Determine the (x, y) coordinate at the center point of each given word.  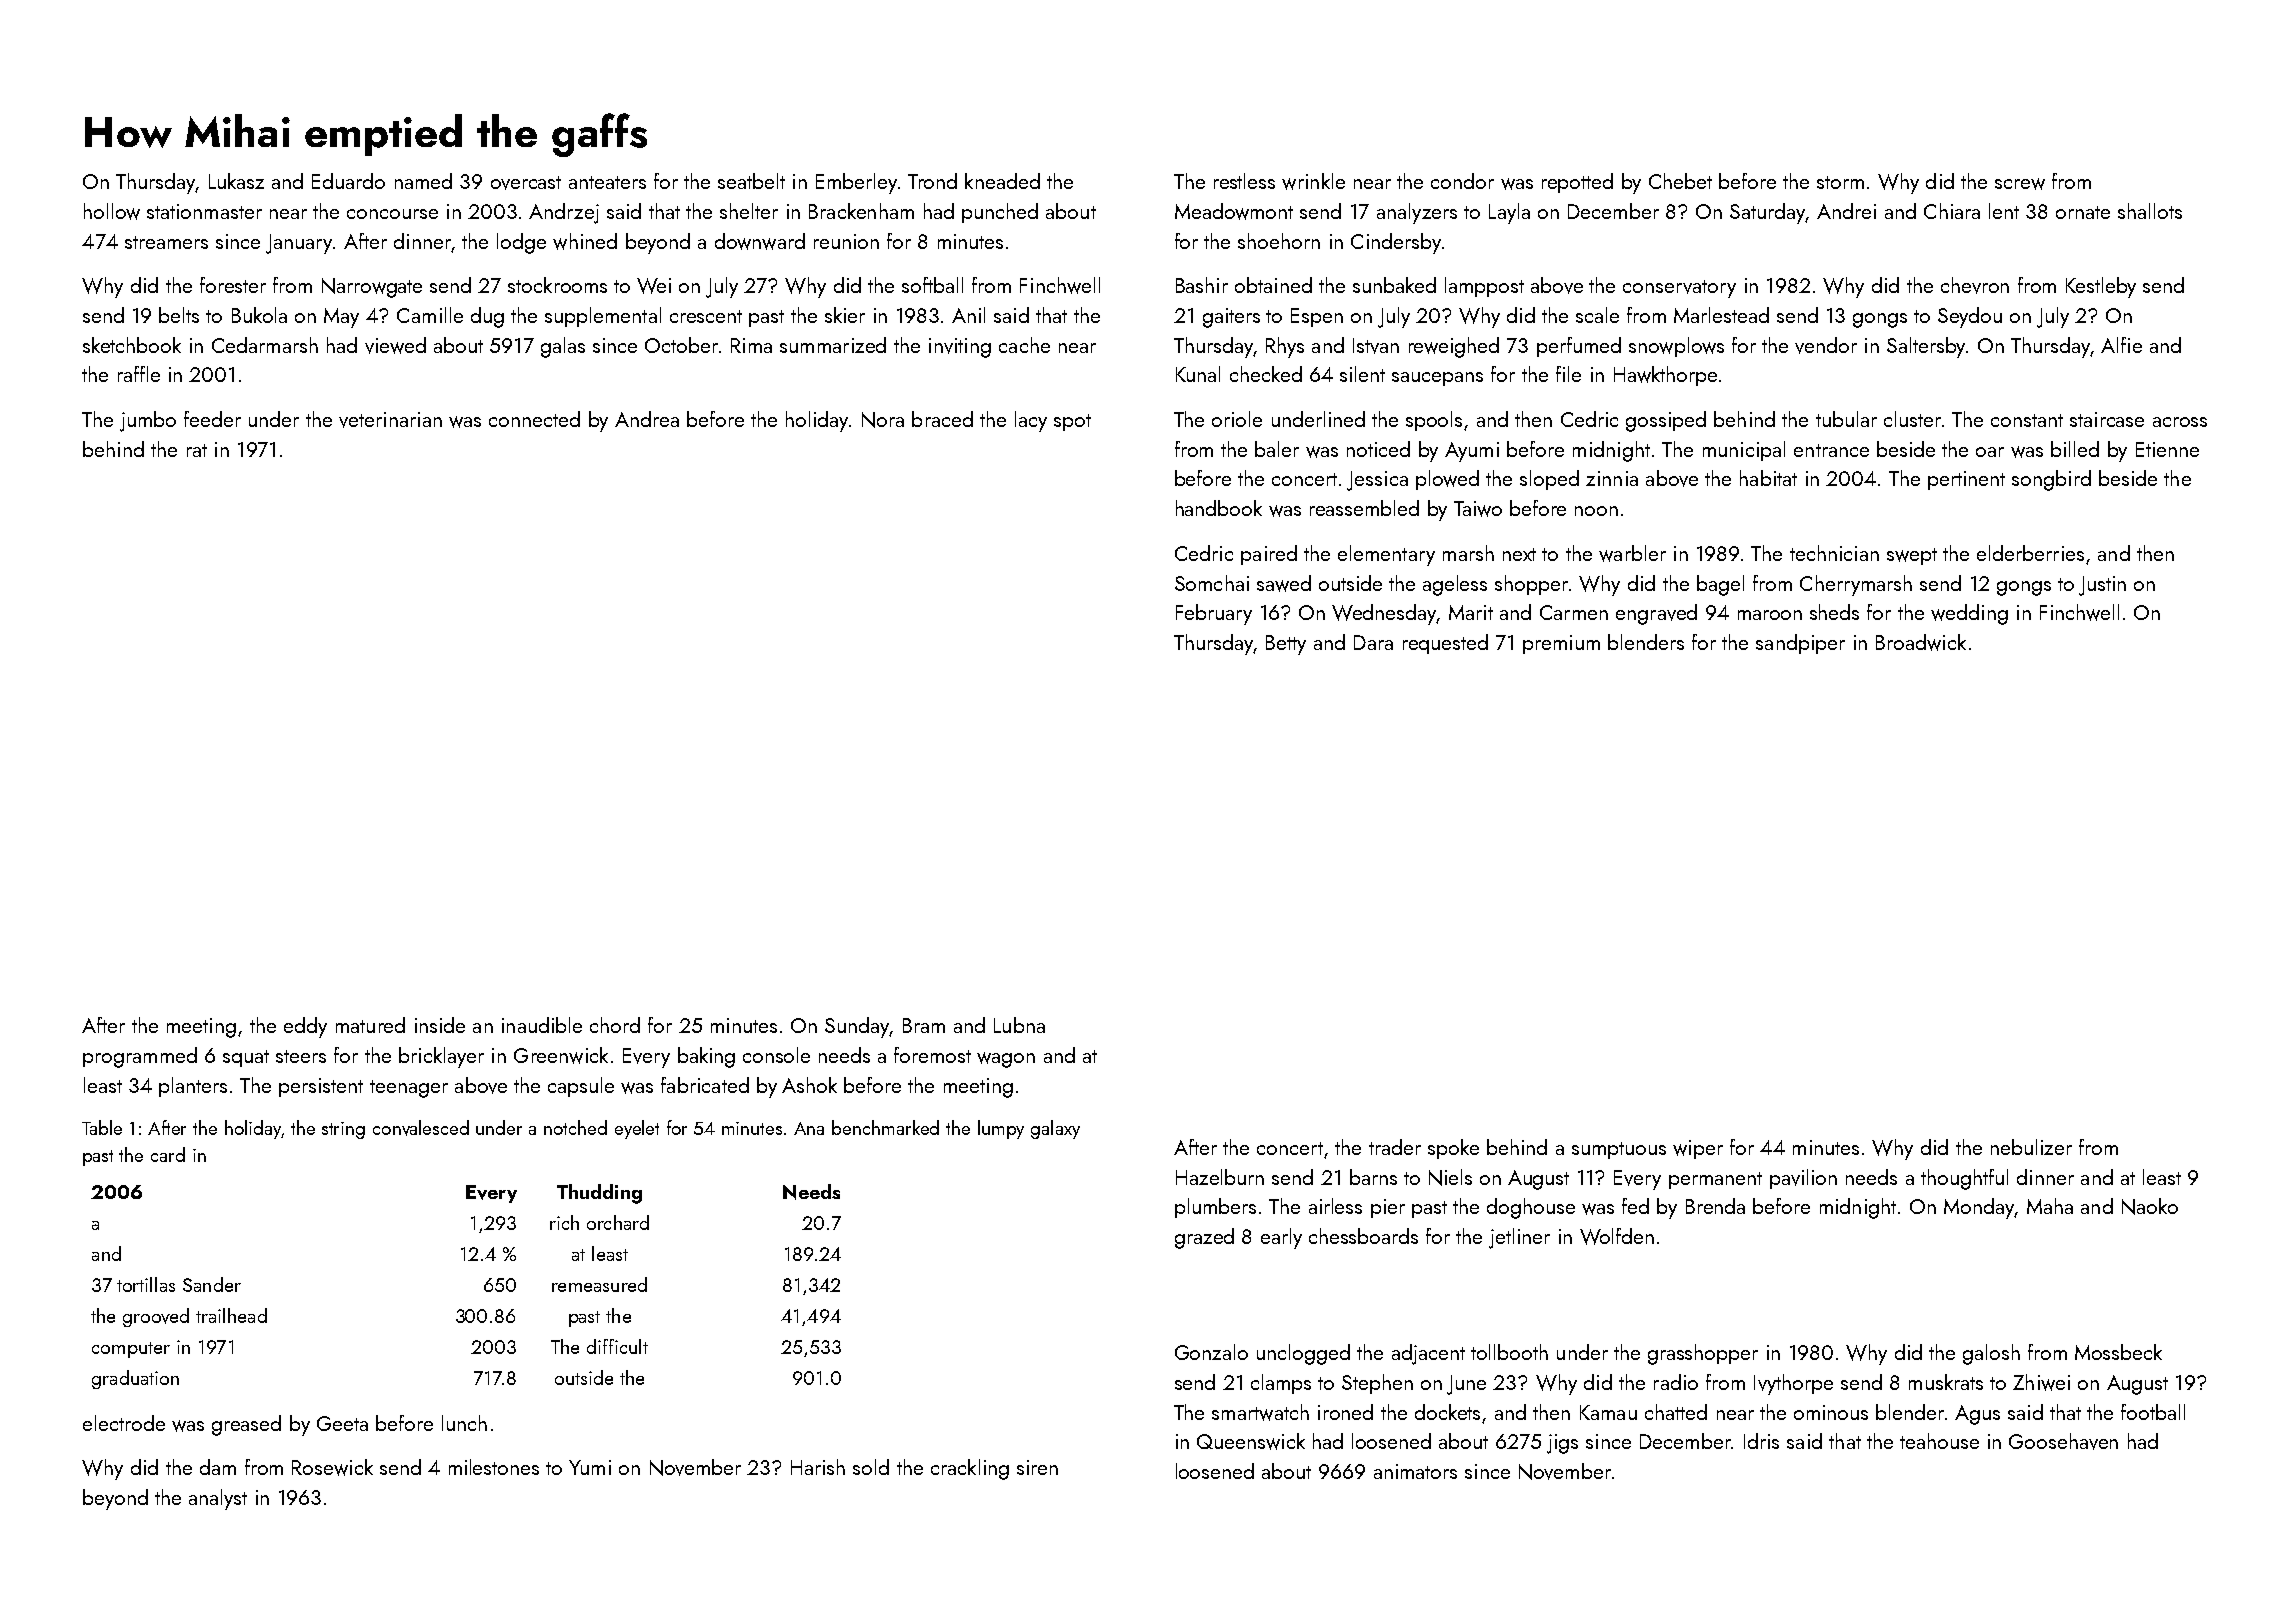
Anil (968, 315)
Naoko (2150, 1206)
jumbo (148, 421)
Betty (1286, 645)
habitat (1768, 478)
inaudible (542, 1025)
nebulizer (2031, 1147)
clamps (1281, 1384)
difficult (617, 1346)
